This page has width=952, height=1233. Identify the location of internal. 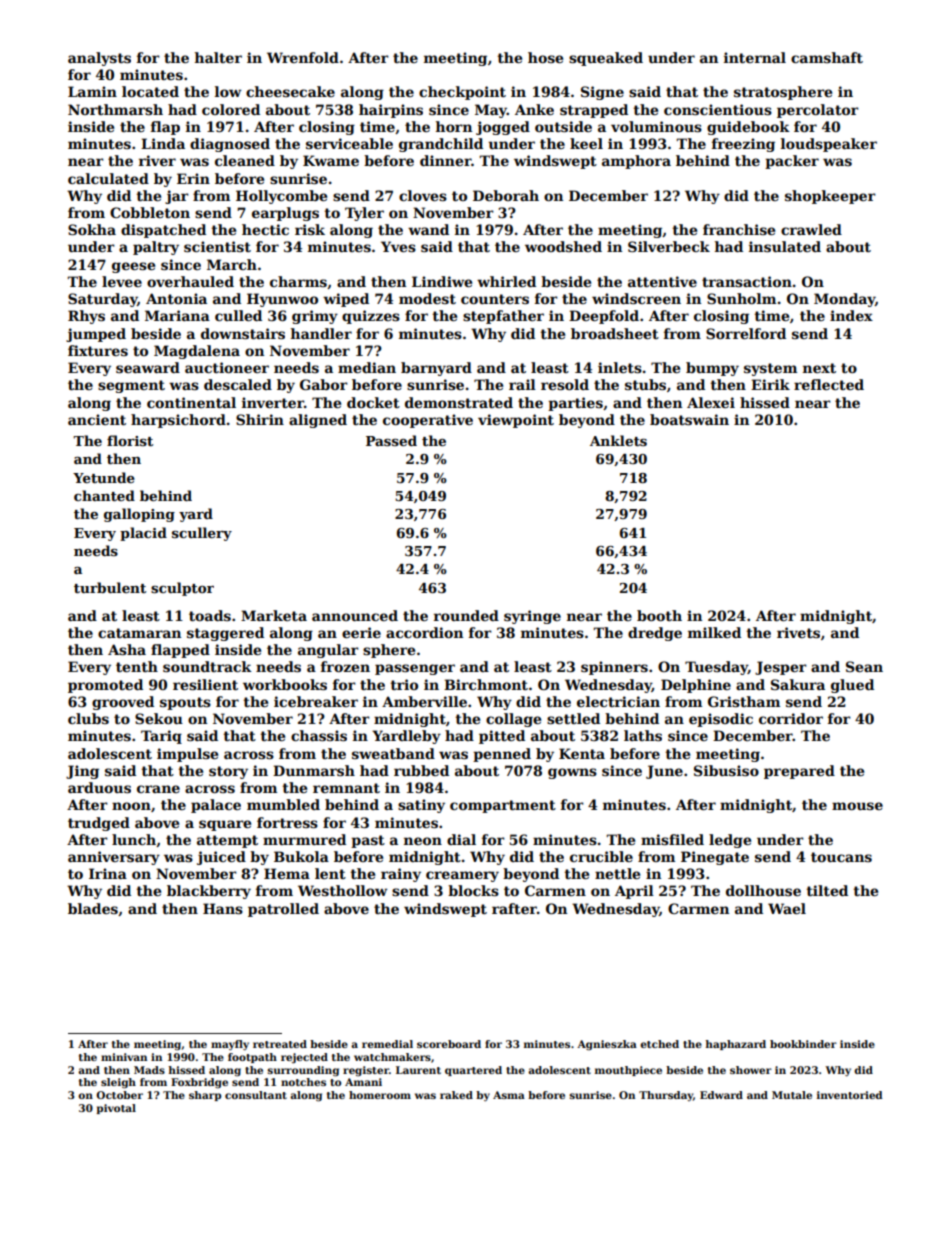
(755, 57).
